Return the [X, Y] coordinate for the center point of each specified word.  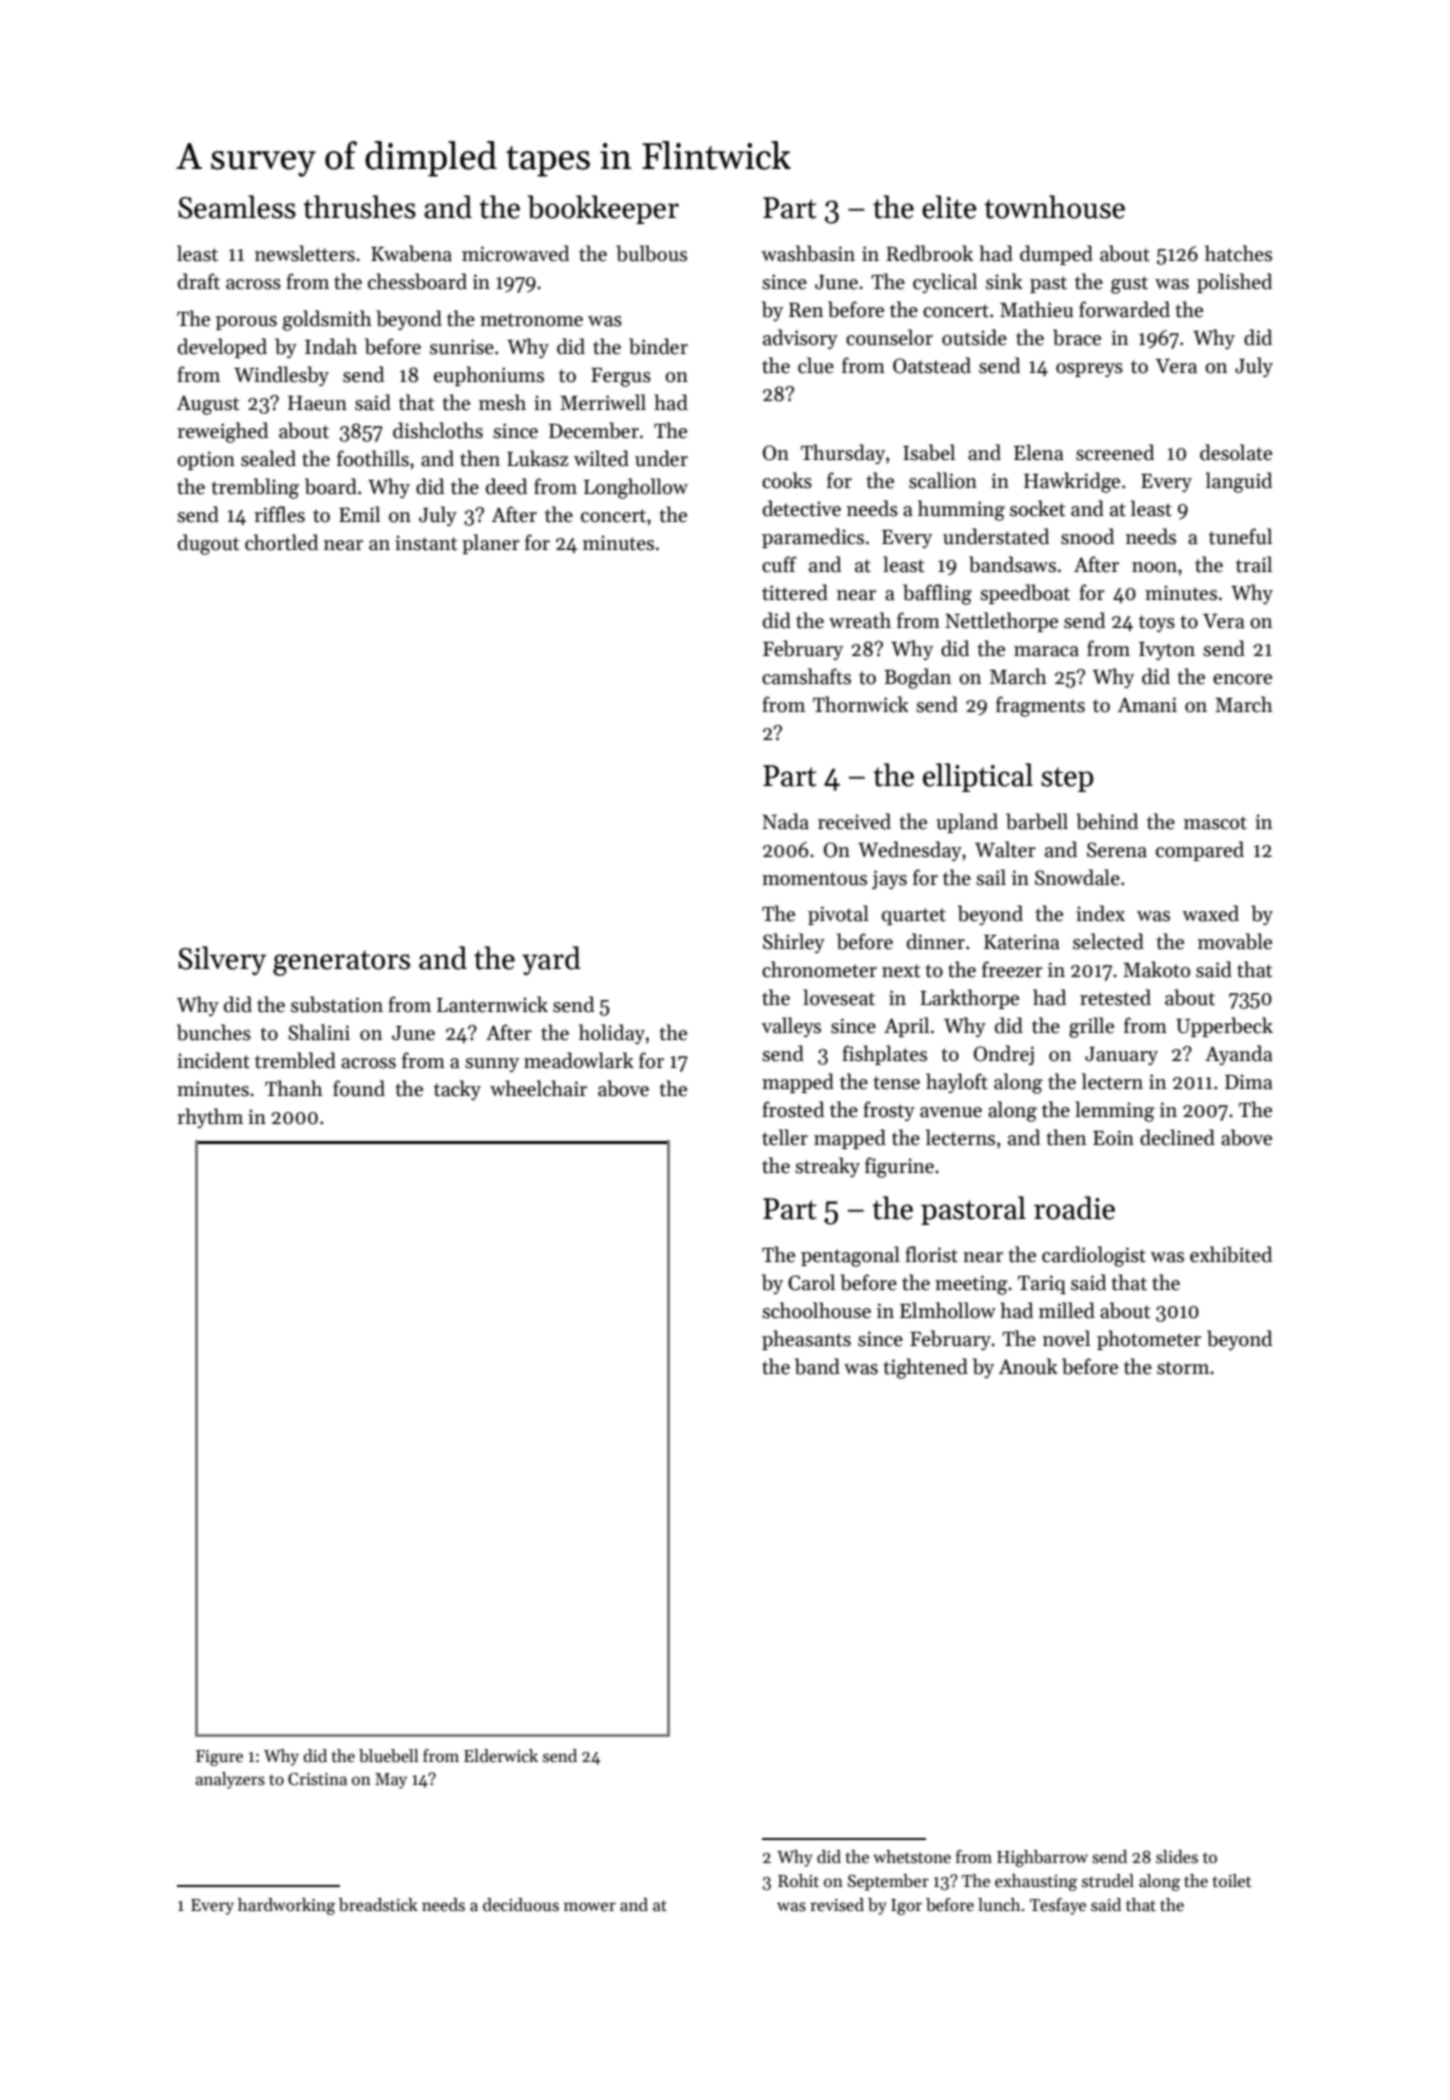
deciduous [521, 1905]
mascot [1215, 823]
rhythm [210, 1118]
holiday [612, 1034]
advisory [800, 339]
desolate [1236, 452]
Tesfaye [1058, 1906]
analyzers [230, 1780]
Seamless [237, 207]
